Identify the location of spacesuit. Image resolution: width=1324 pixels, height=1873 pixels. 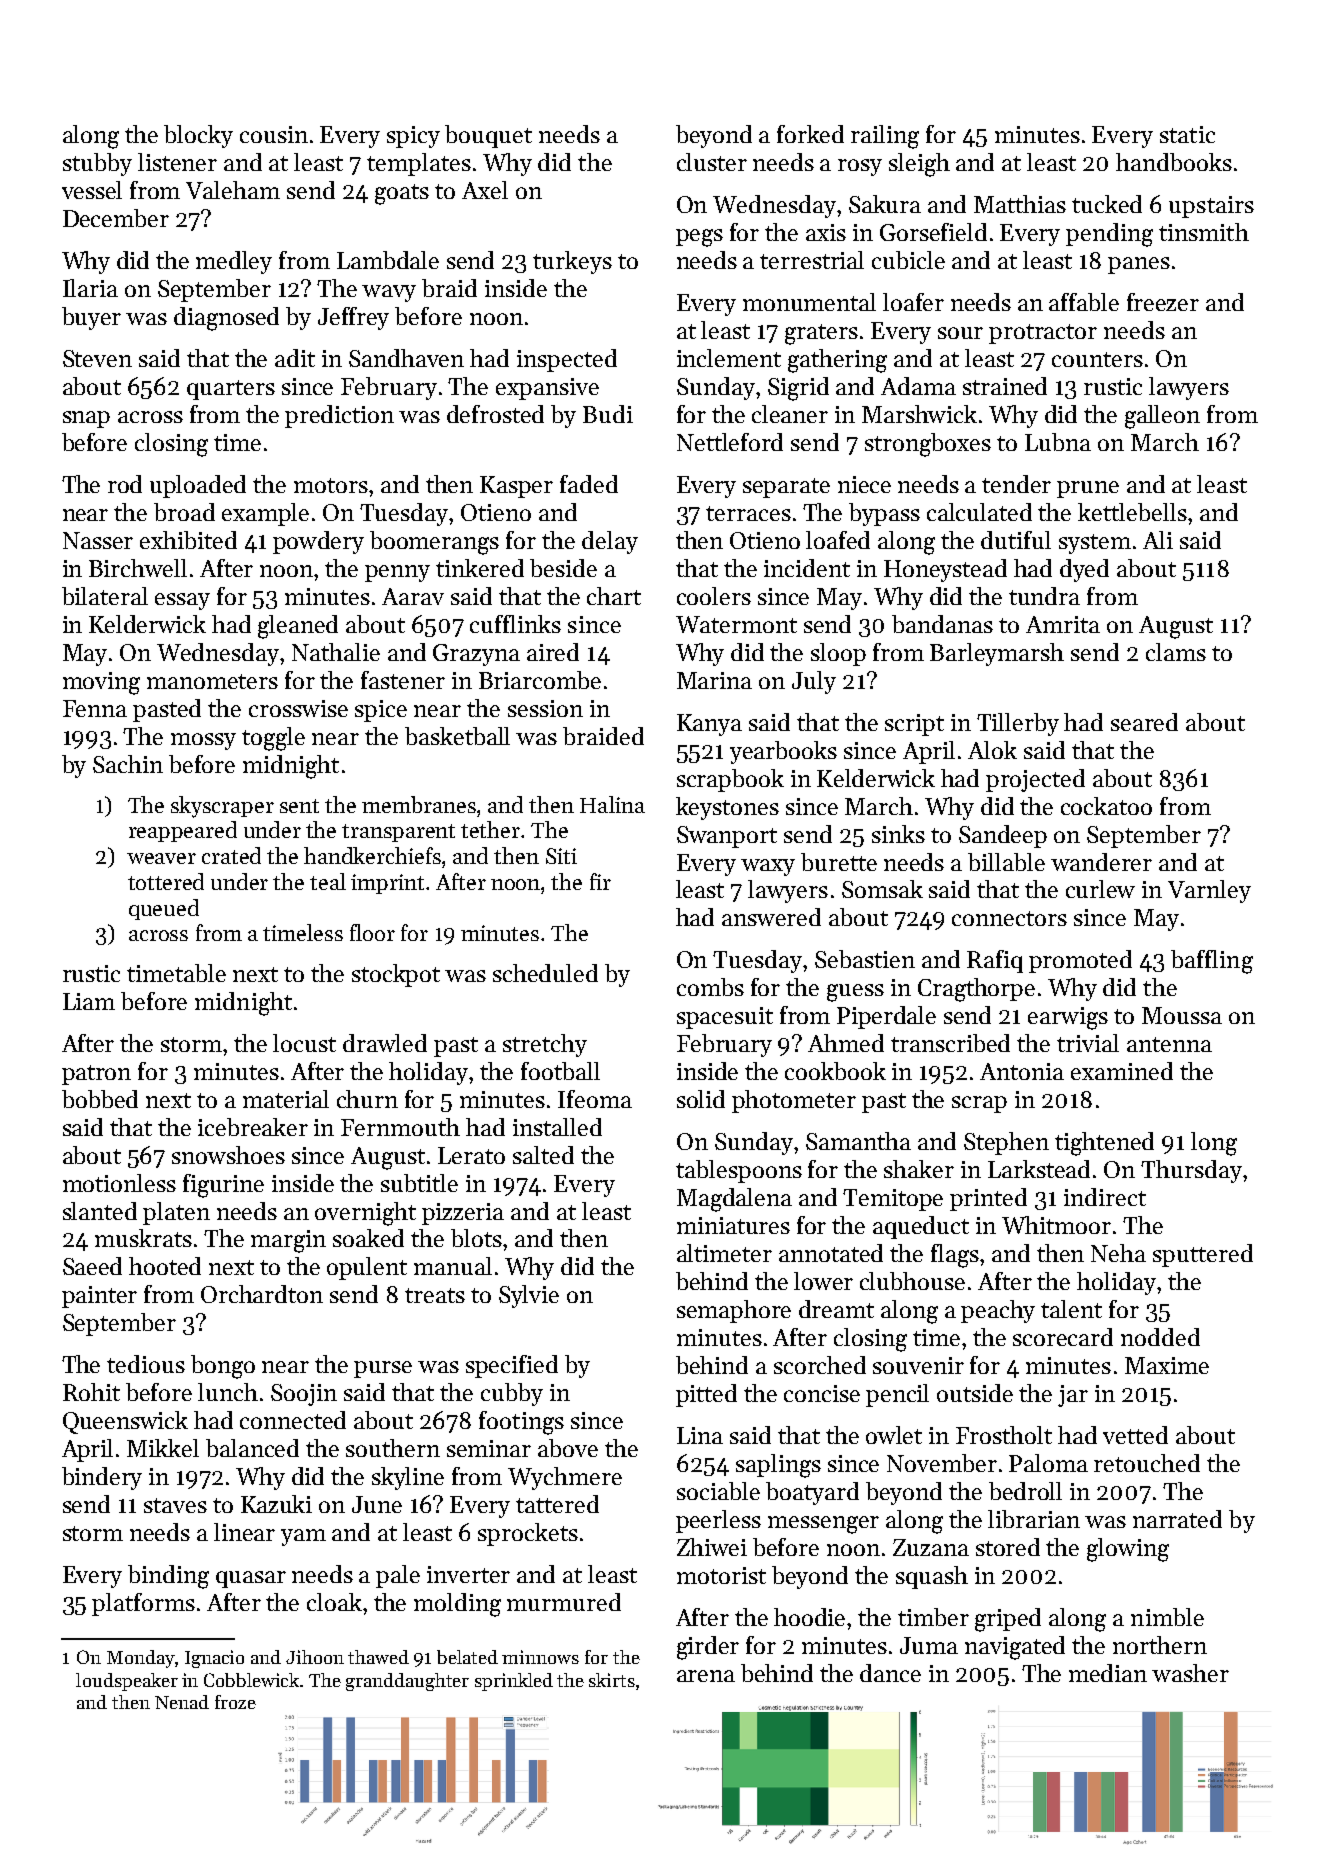
(725, 1018).
